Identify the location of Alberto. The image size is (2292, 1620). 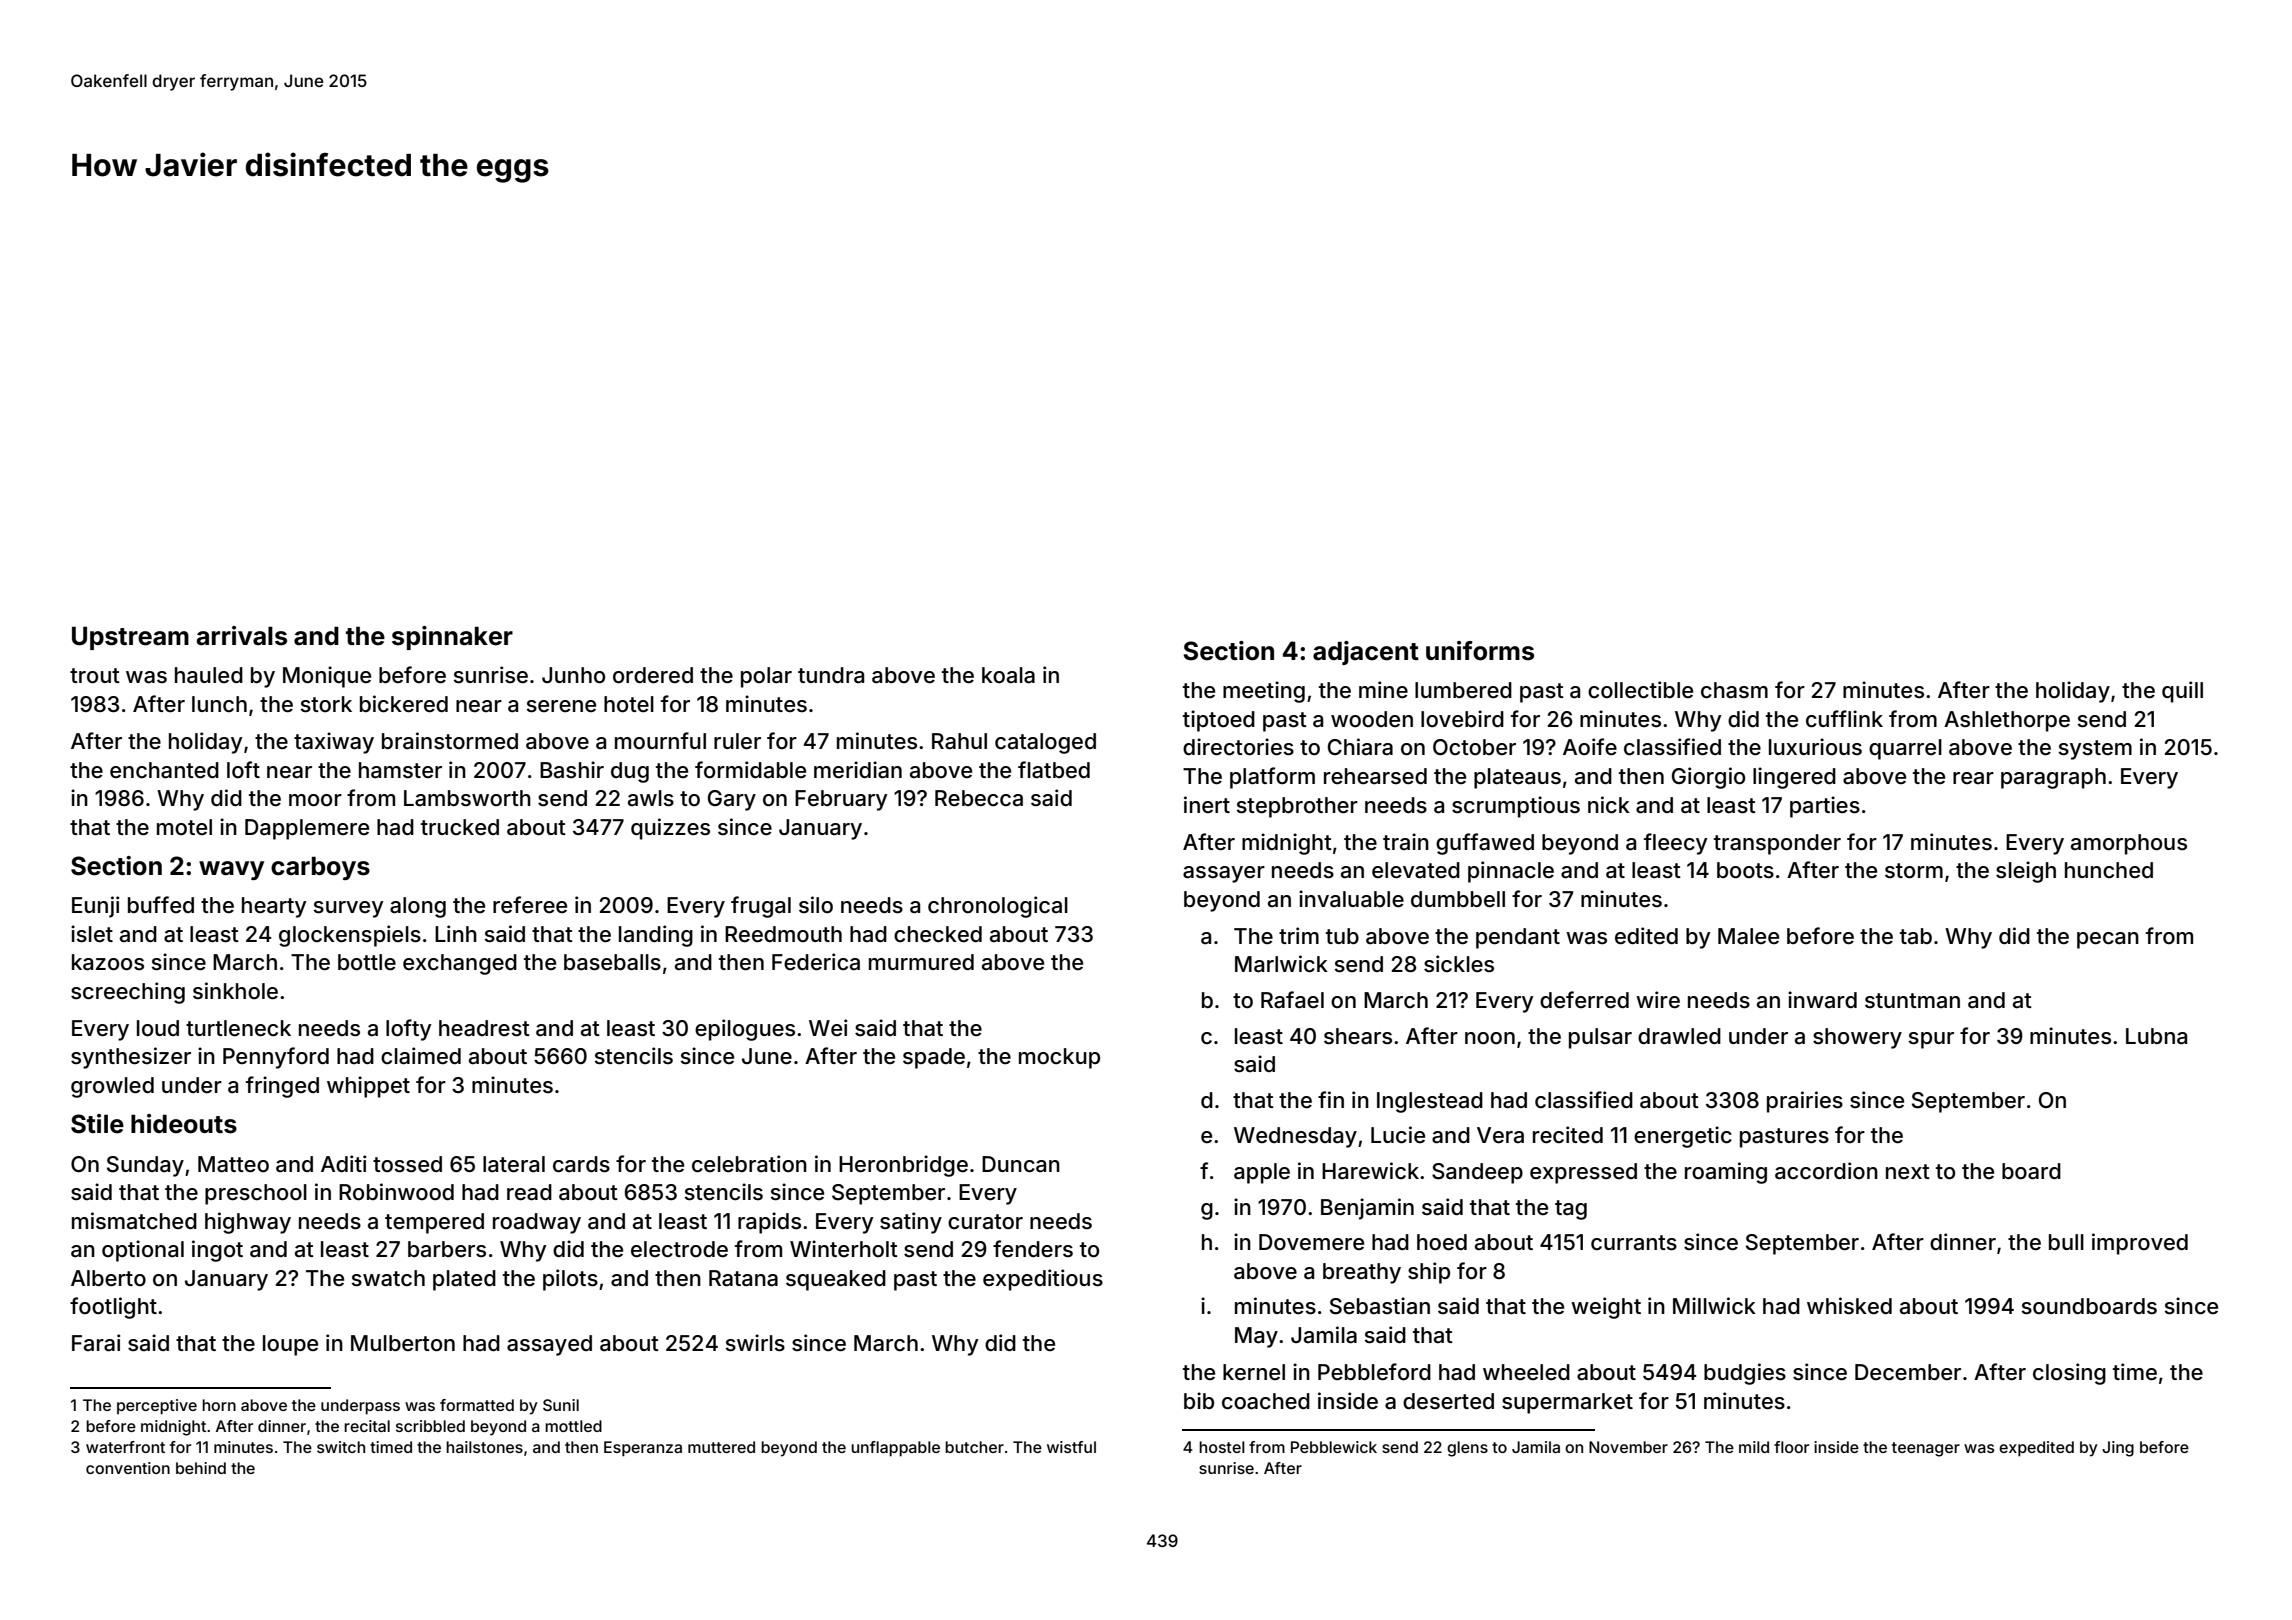
(108, 1278).
